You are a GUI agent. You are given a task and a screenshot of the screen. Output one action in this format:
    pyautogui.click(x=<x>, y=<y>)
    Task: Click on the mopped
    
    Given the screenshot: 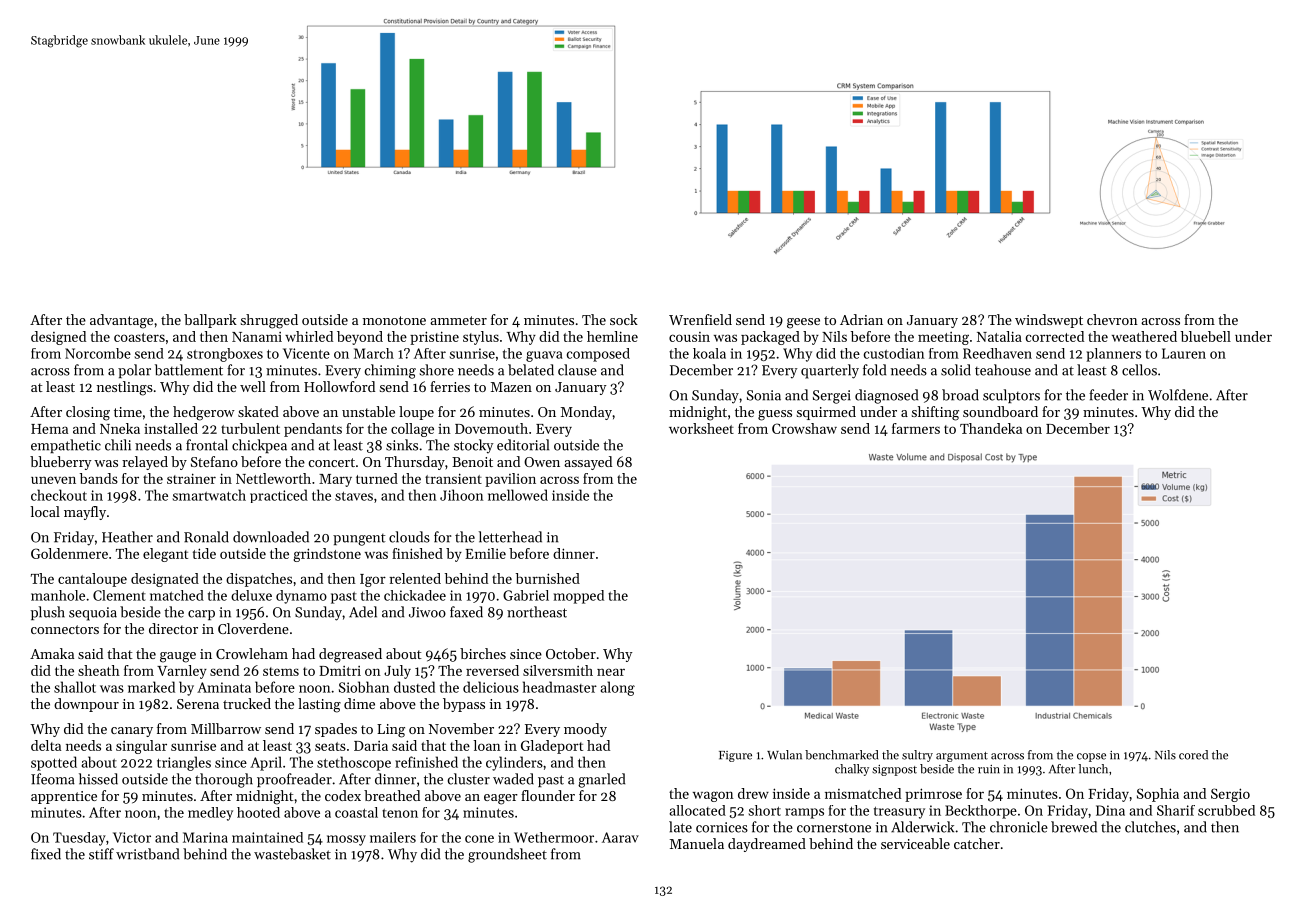 What is the action you would take?
    pyautogui.click(x=579, y=597)
